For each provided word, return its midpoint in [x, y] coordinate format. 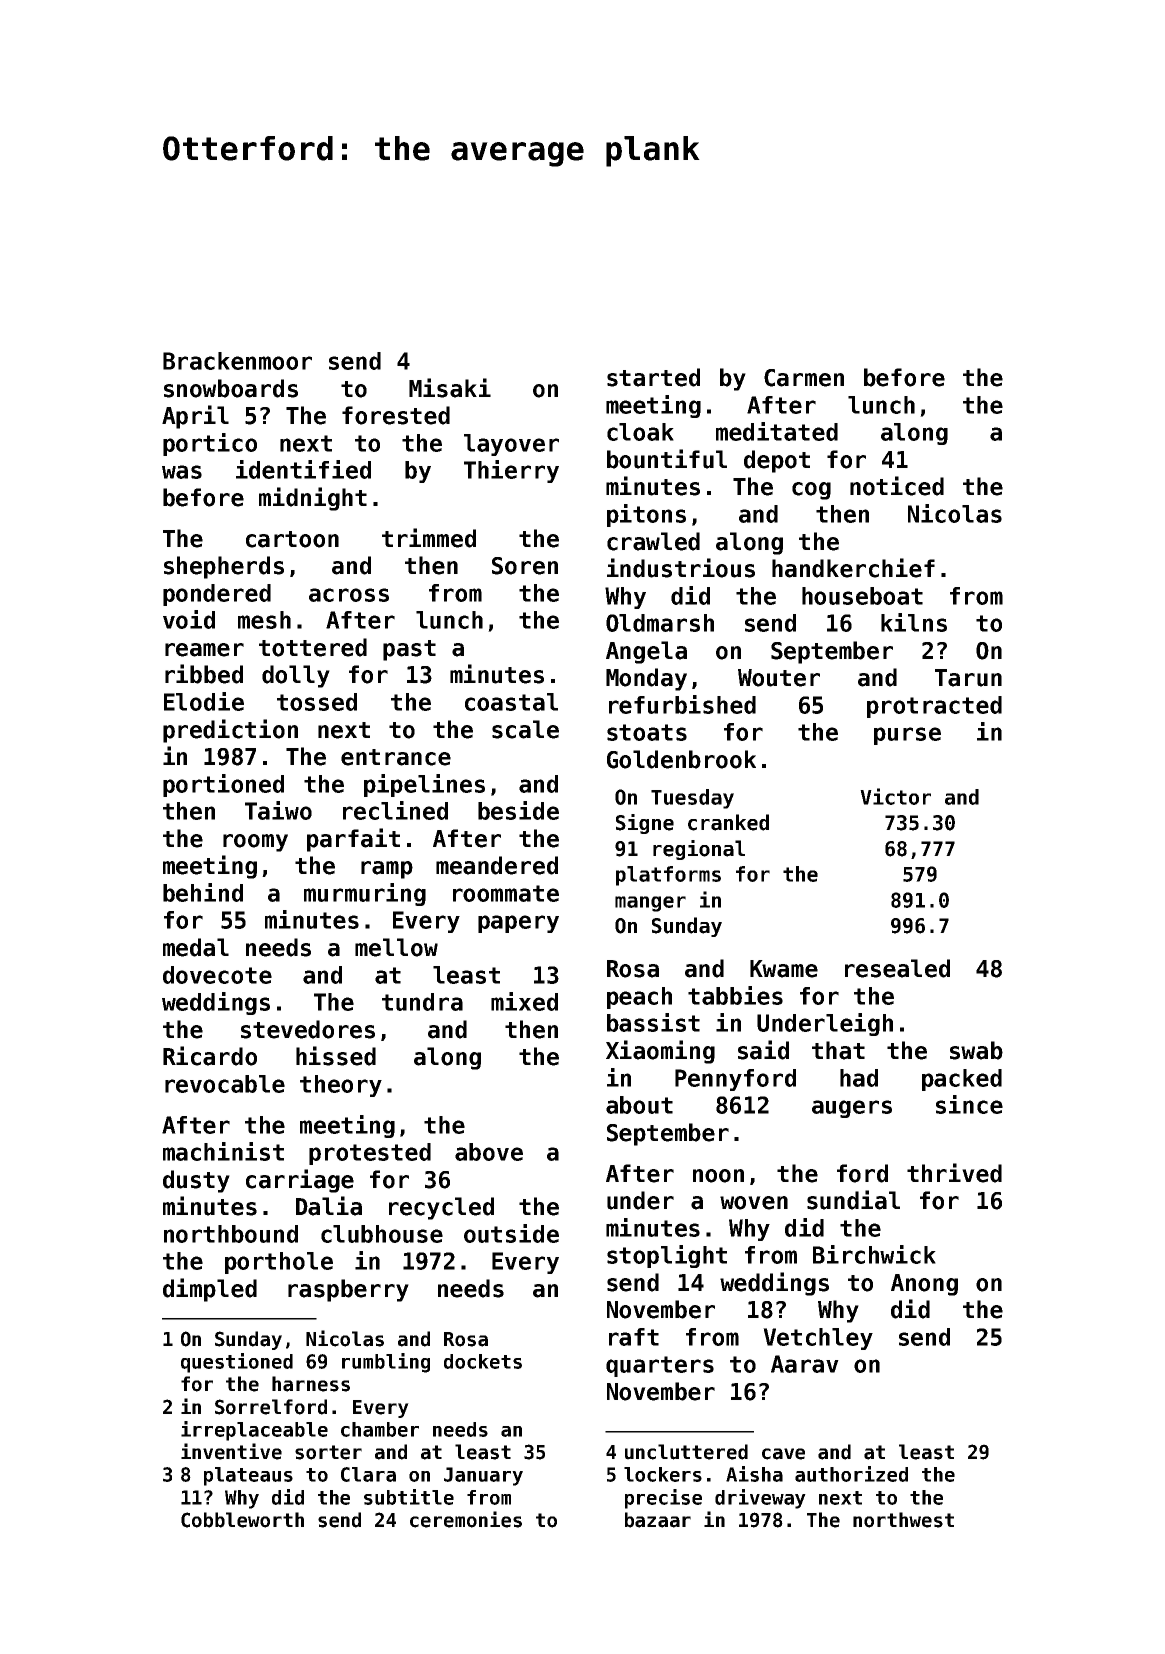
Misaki [450, 388]
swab [976, 1050]
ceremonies [466, 1519]
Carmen [804, 378]
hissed [336, 1056]
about [639, 1105]
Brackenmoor [237, 361]
